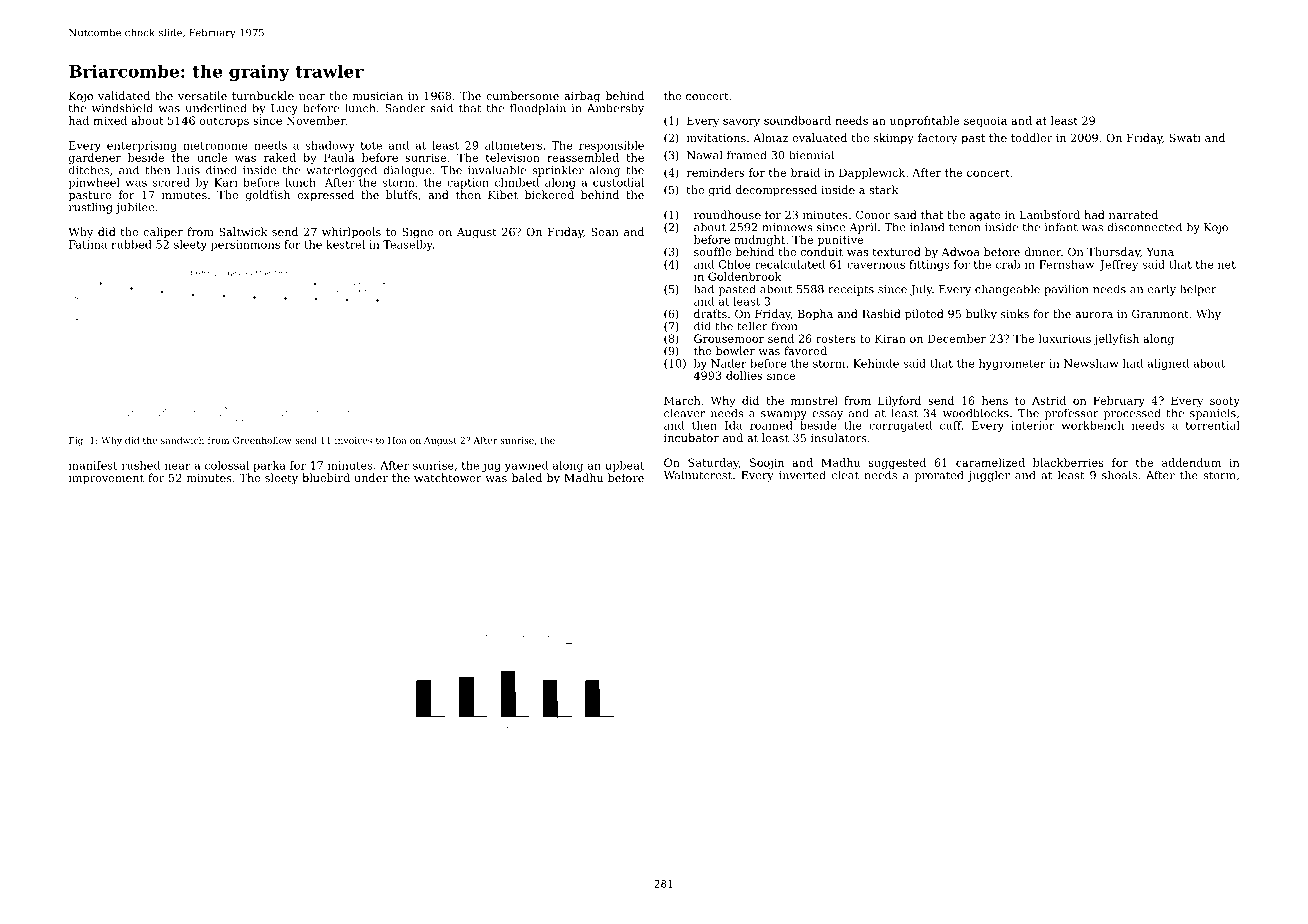 The image size is (1308, 924). I want to click on roundhouse, so click(727, 214).
